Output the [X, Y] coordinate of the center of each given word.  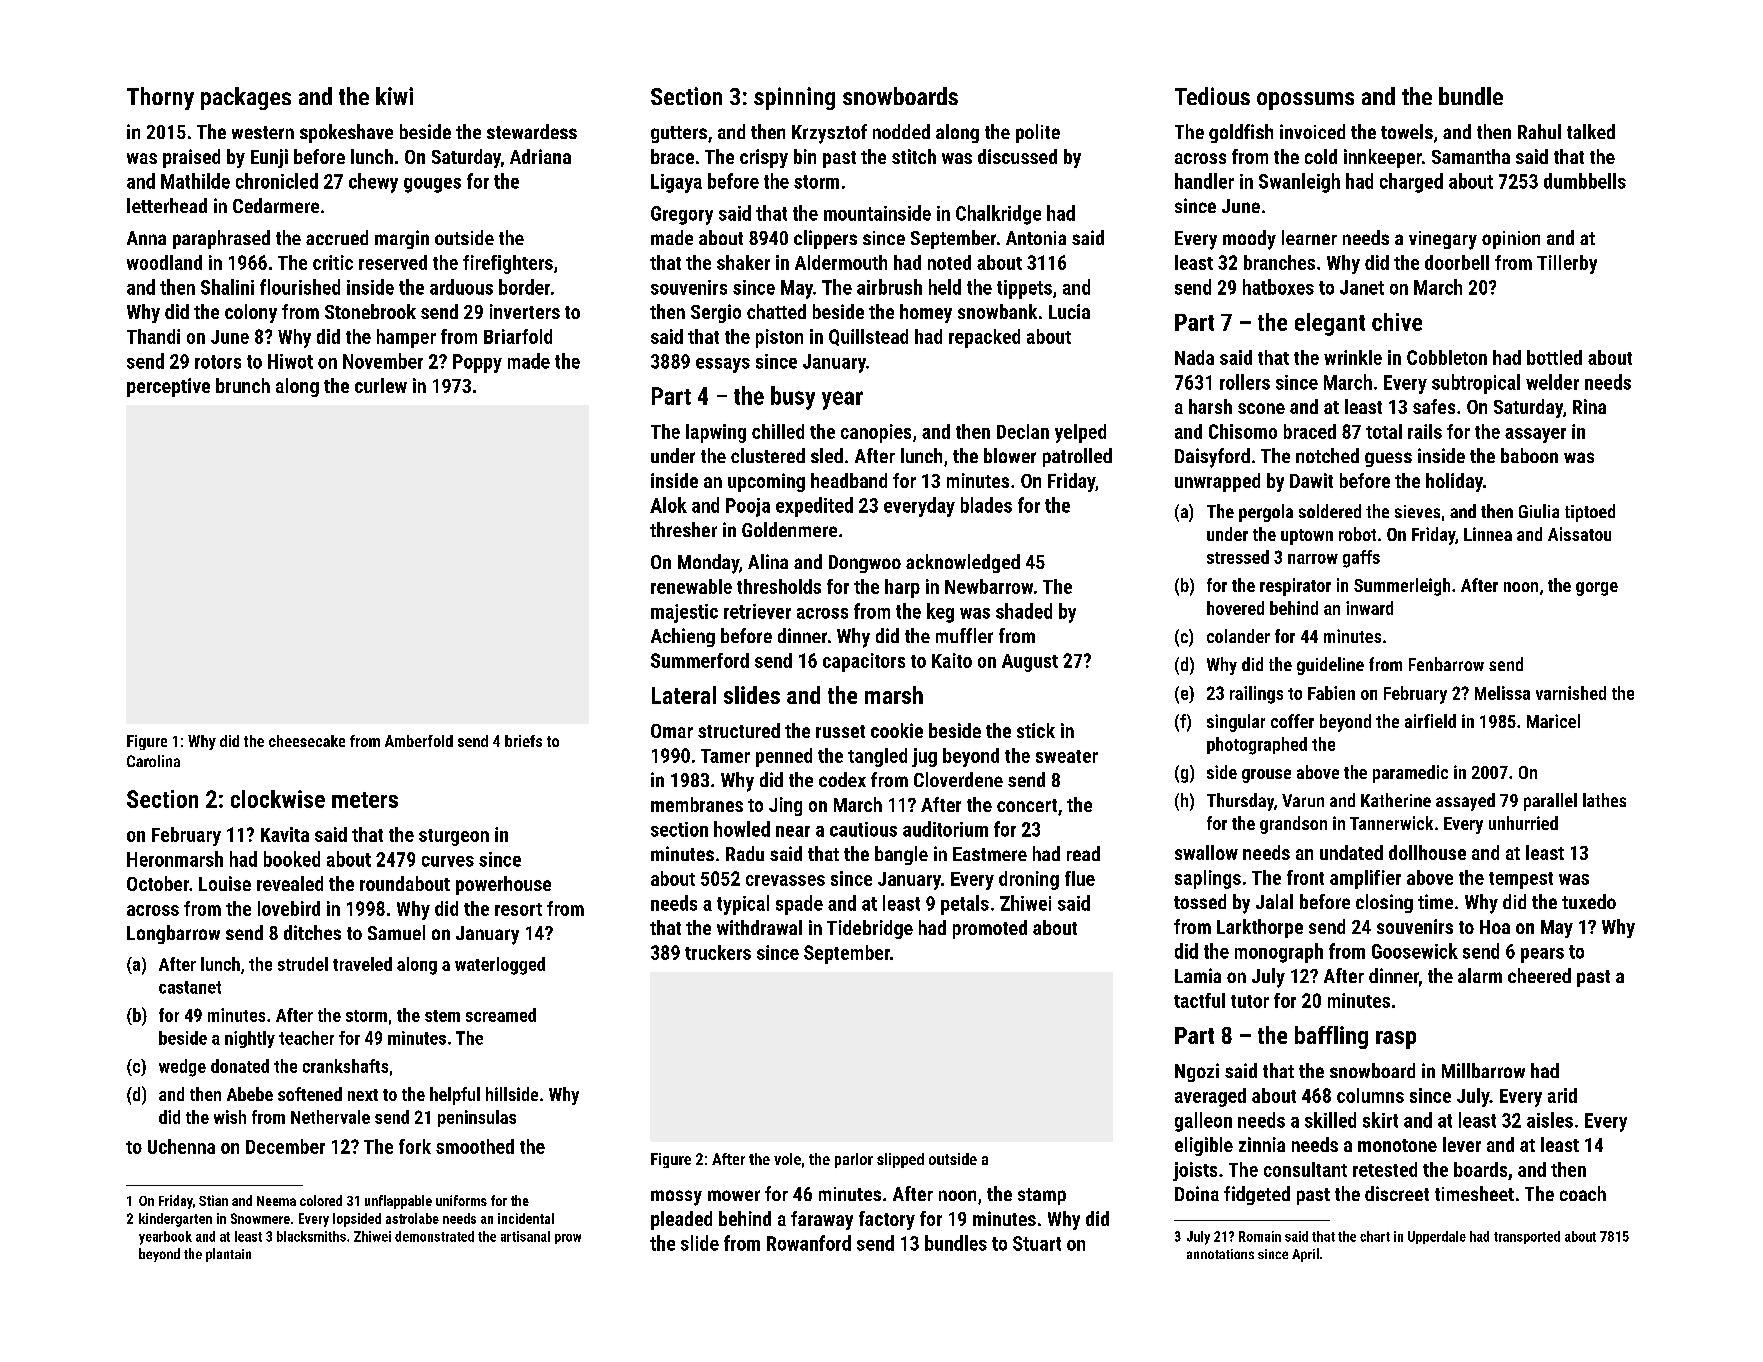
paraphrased [221, 239]
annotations [1220, 1254]
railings [1256, 695]
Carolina [153, 761]
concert [1027, 805]
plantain [228, 1255]
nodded [901, 131]
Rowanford [809, 1243]
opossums [1305, 101]
